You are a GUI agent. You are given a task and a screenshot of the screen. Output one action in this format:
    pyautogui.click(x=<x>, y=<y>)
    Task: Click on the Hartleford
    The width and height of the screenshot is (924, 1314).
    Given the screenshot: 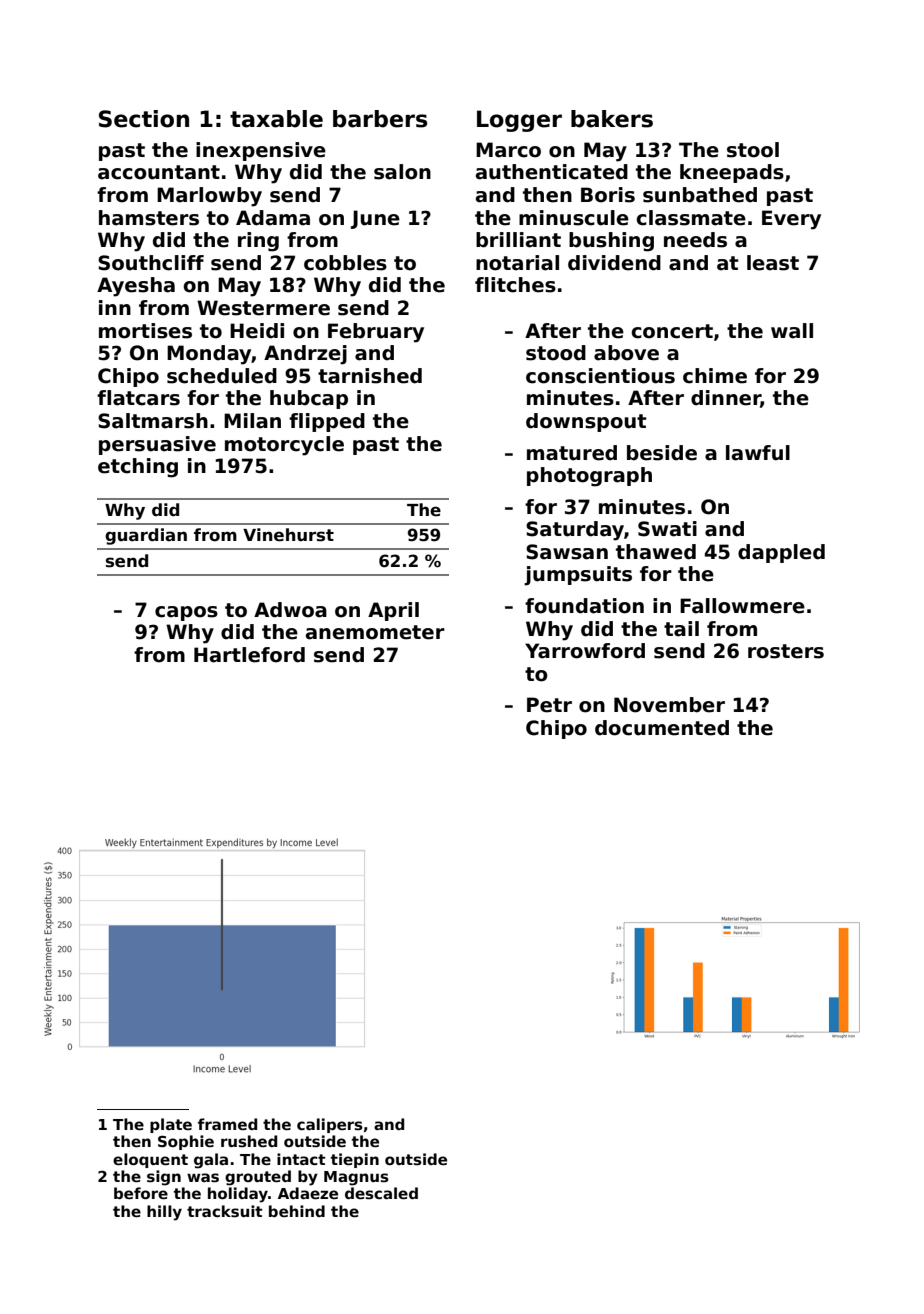 What is the action you would take?
    pyautogui.click(x=249, y=655)
